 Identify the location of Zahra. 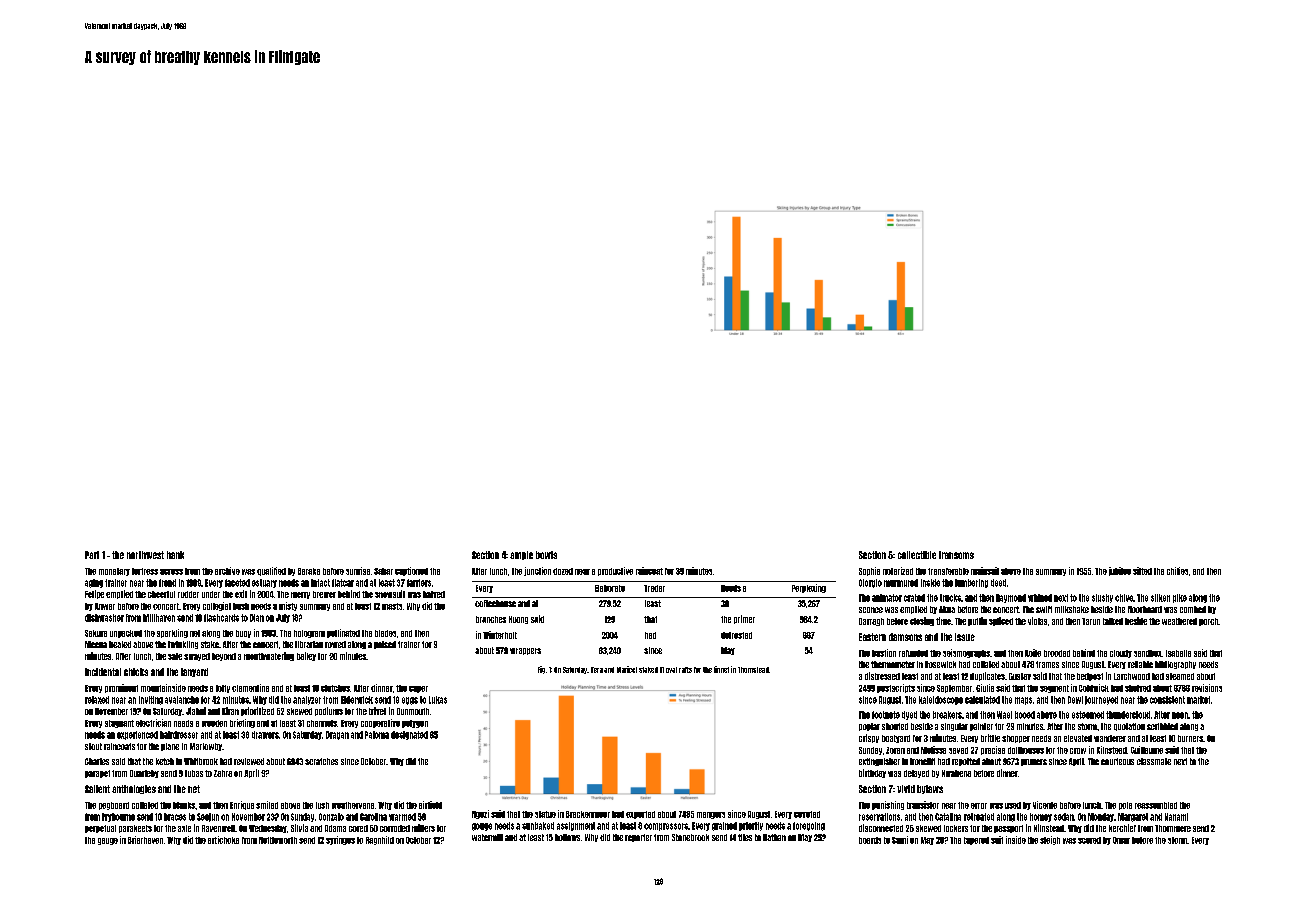
(223, 773).
